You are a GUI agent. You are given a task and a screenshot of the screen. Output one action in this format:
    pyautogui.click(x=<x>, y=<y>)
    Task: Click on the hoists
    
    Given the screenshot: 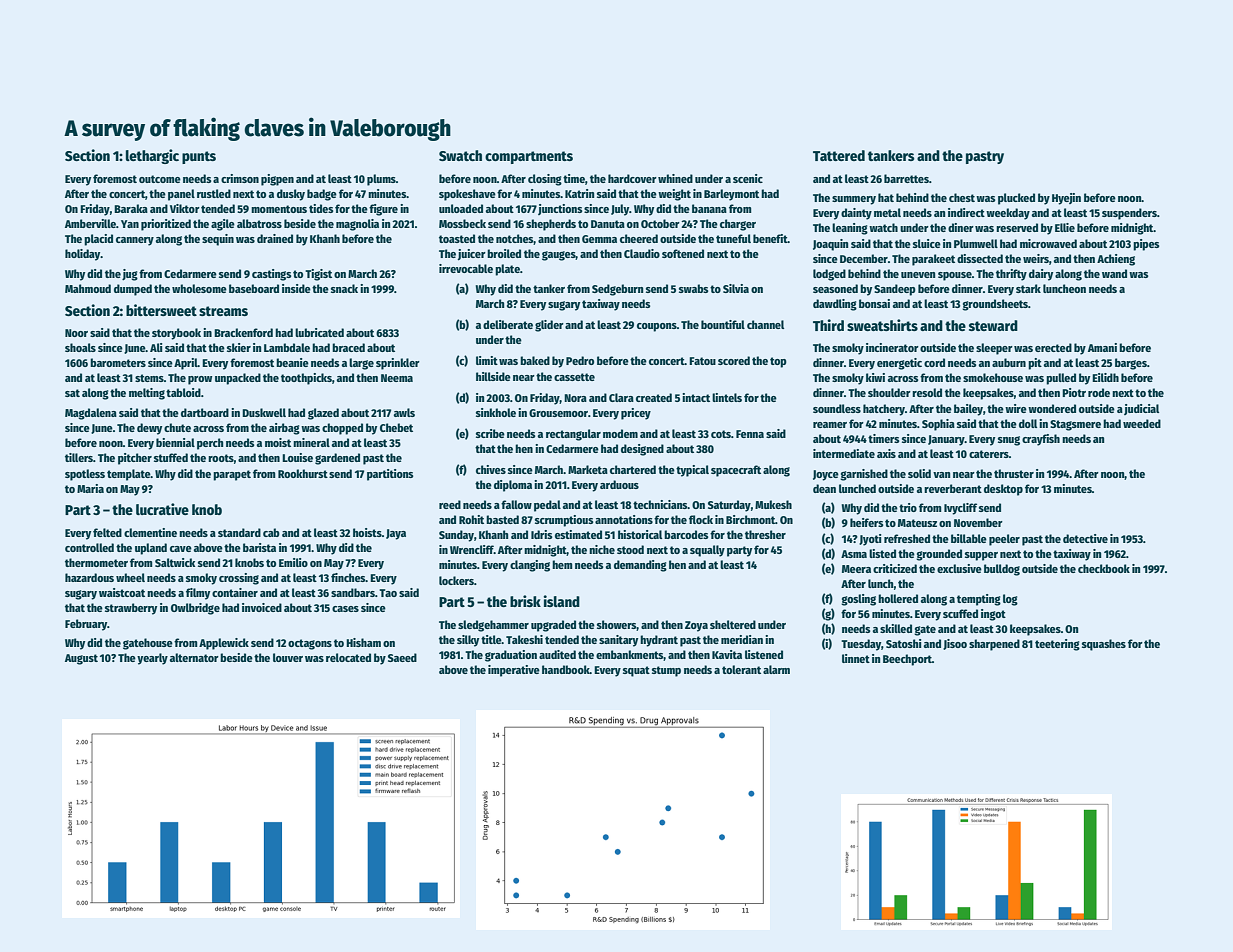 What is the action you would take?
    pyautogui.click(x=367, y=532)
